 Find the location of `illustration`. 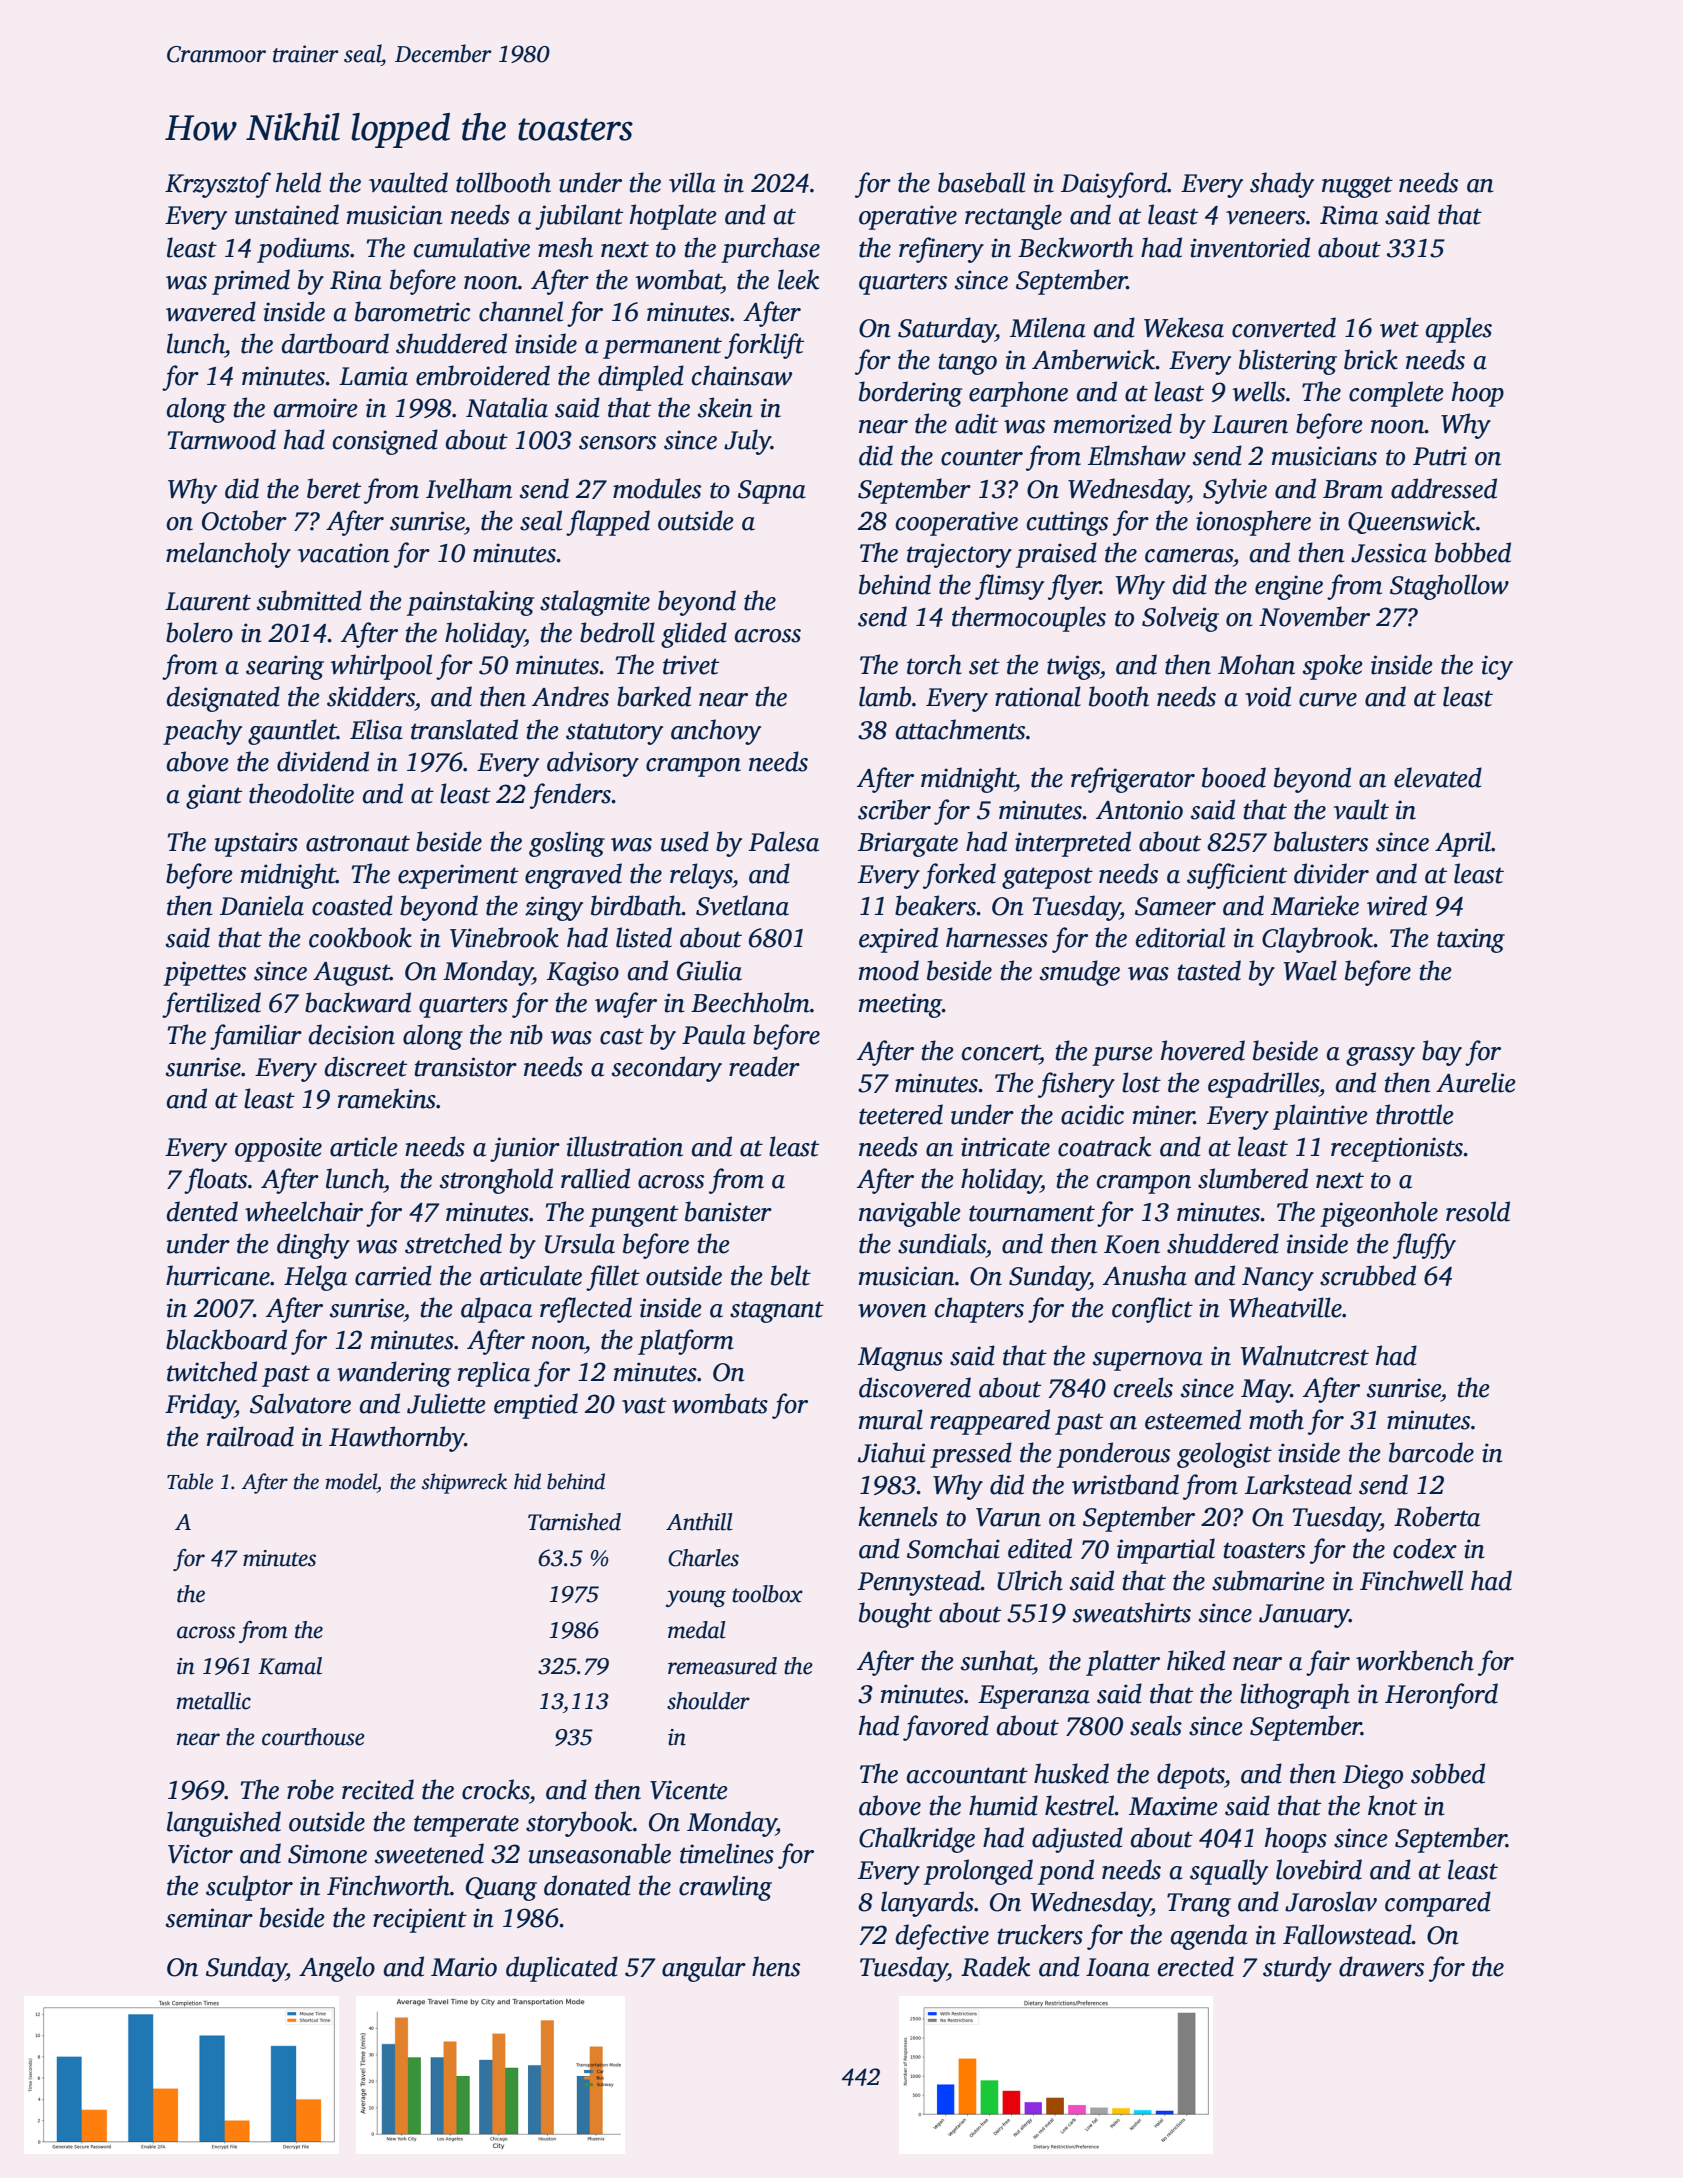

illustration is located at coordinates (624, 1146).
